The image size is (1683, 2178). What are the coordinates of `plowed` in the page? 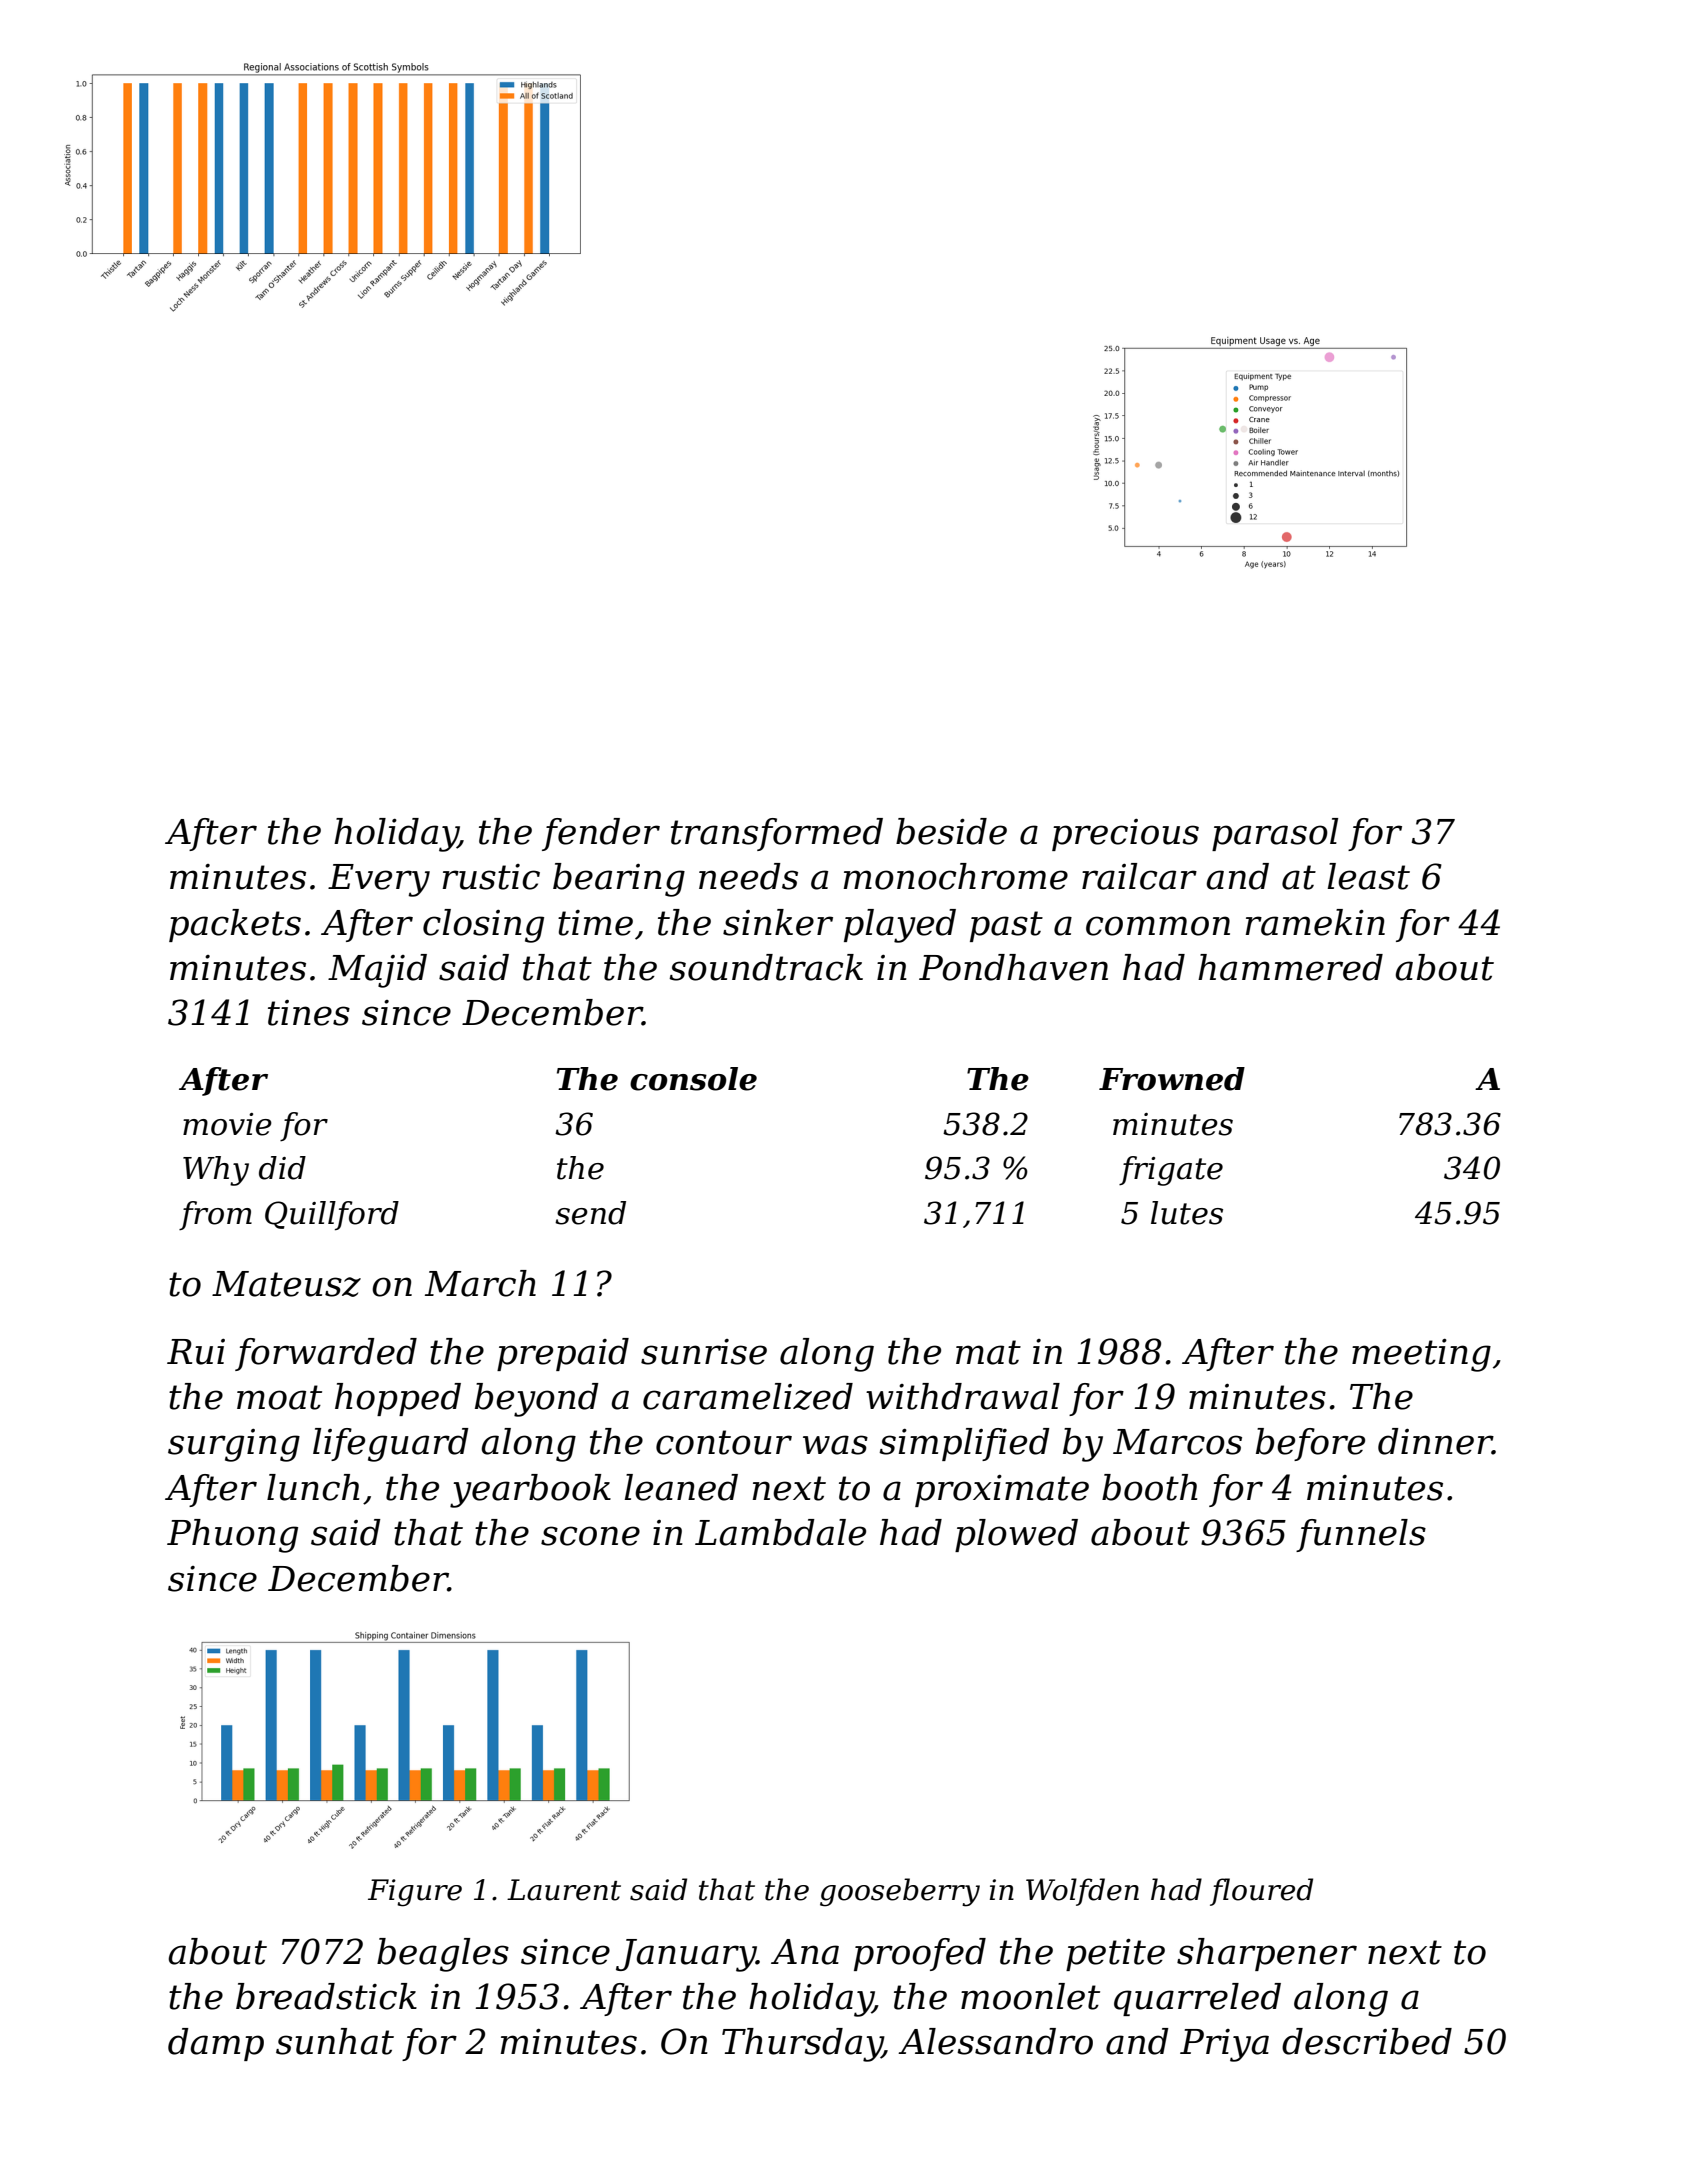 It's located at (1016, 1535).
